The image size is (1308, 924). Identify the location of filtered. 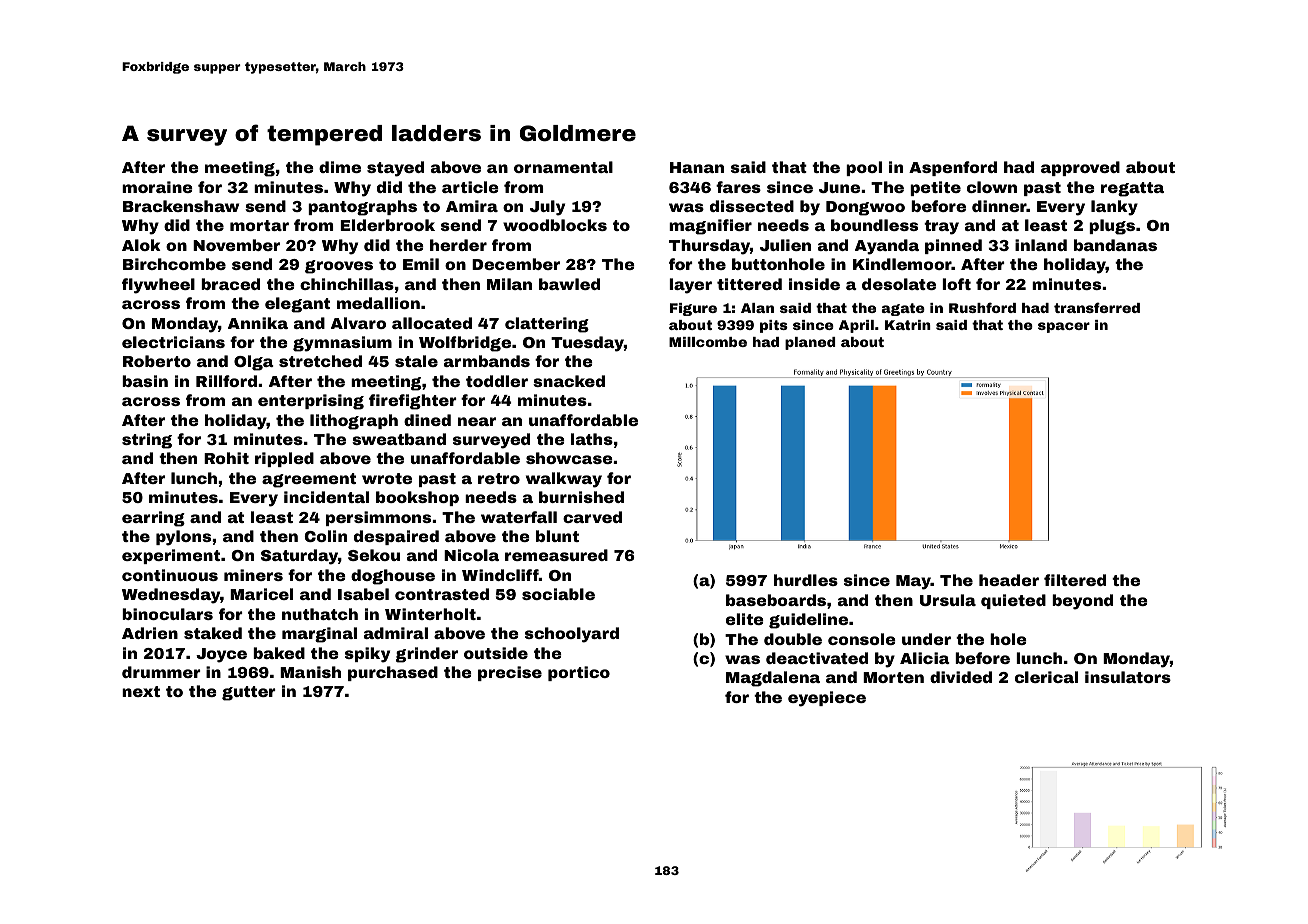
(1075, 580).
